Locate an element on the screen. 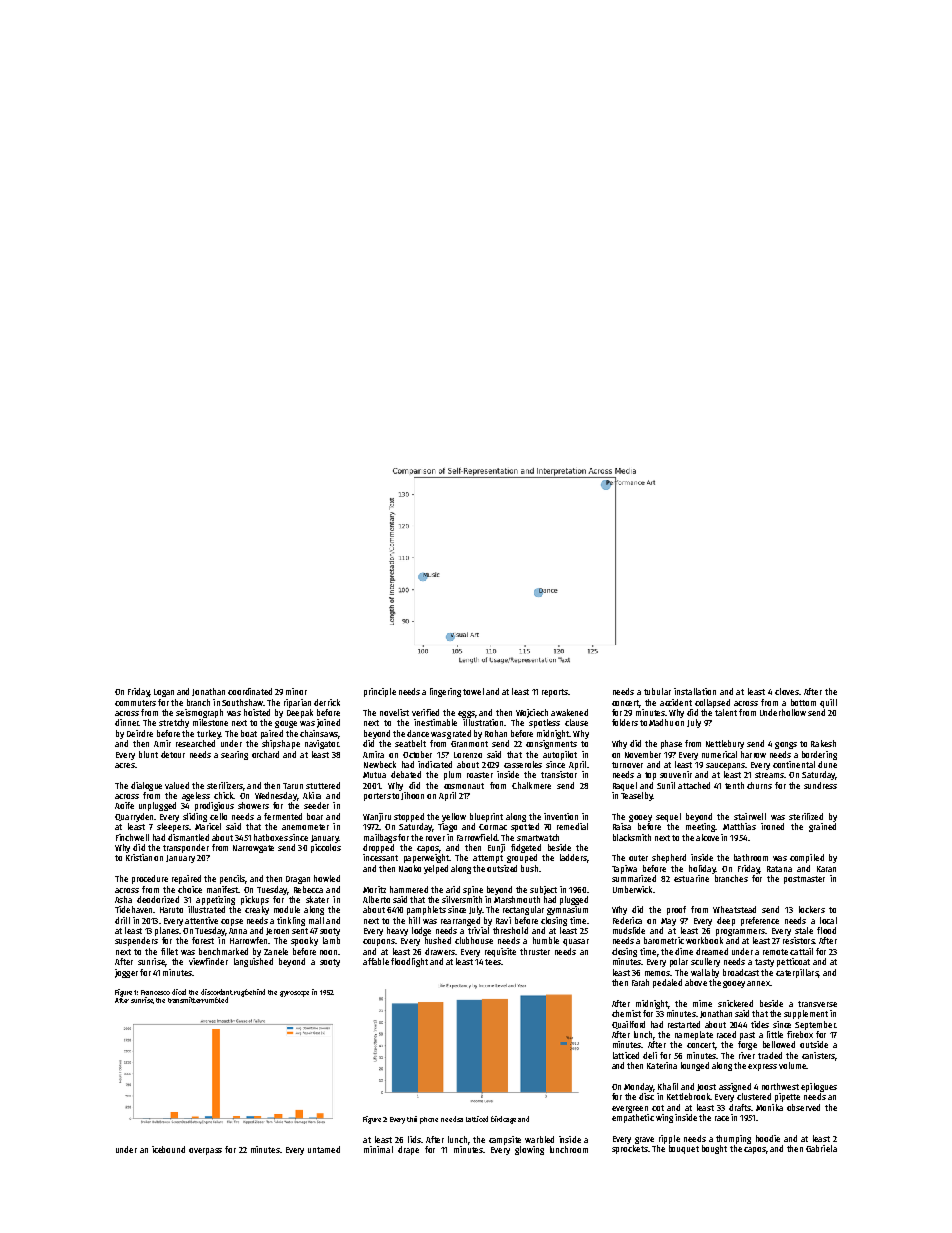  fillet is located at coordinates (169, 951).
